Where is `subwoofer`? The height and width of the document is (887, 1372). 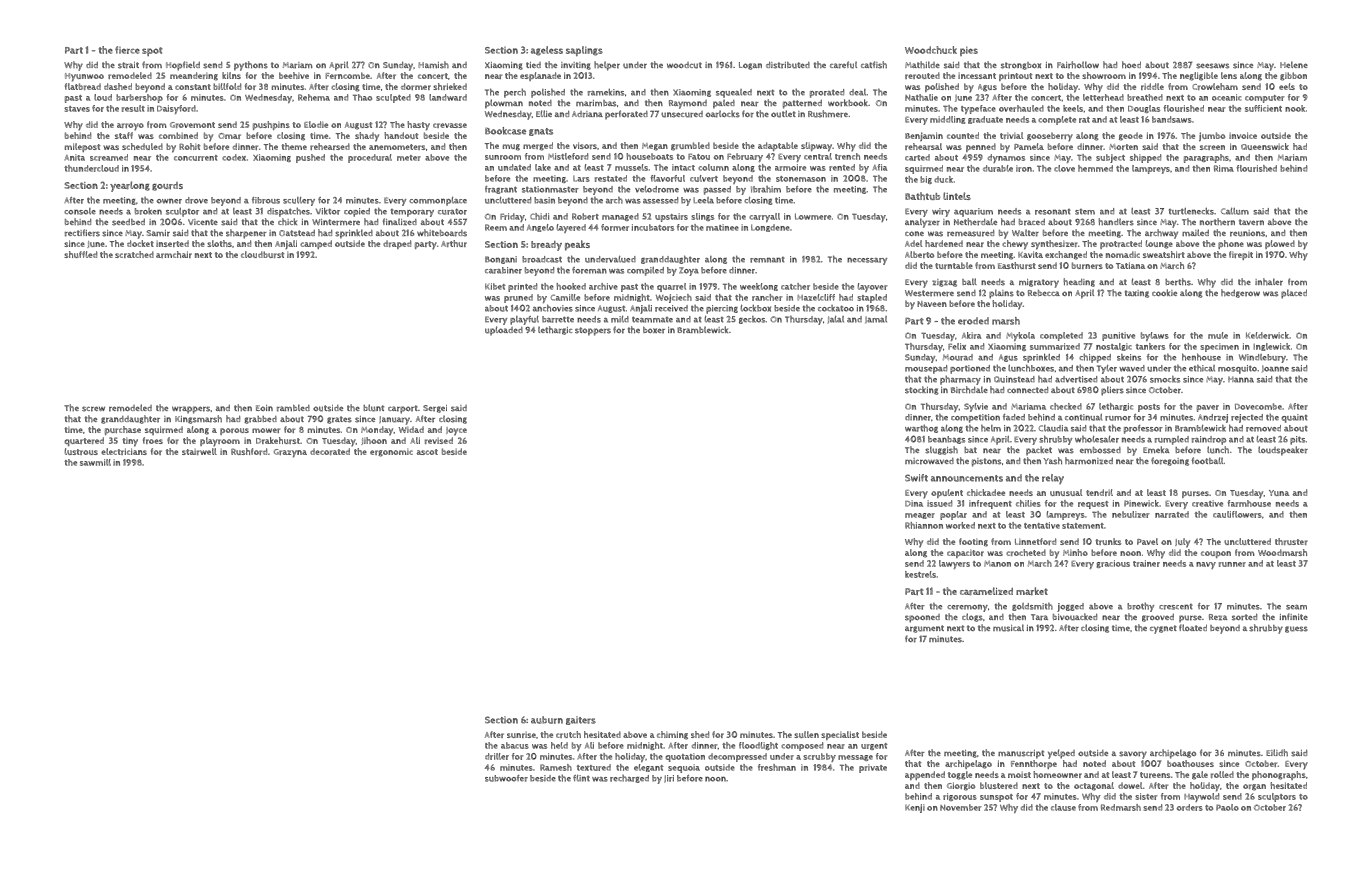 subwoofer is located at coordinates (506, 778).
